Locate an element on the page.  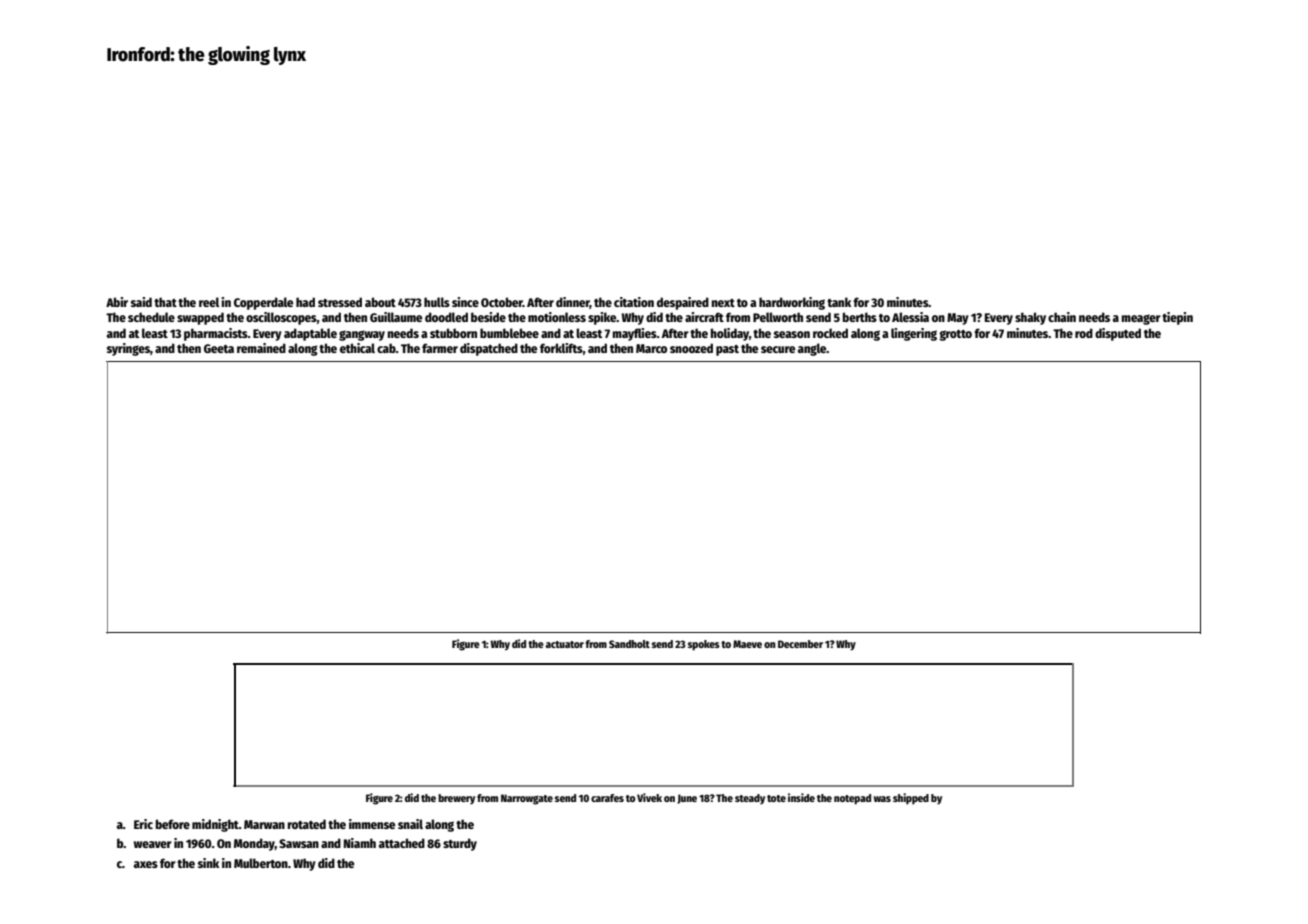
Pellworth is located at coordinates (778, 317).
